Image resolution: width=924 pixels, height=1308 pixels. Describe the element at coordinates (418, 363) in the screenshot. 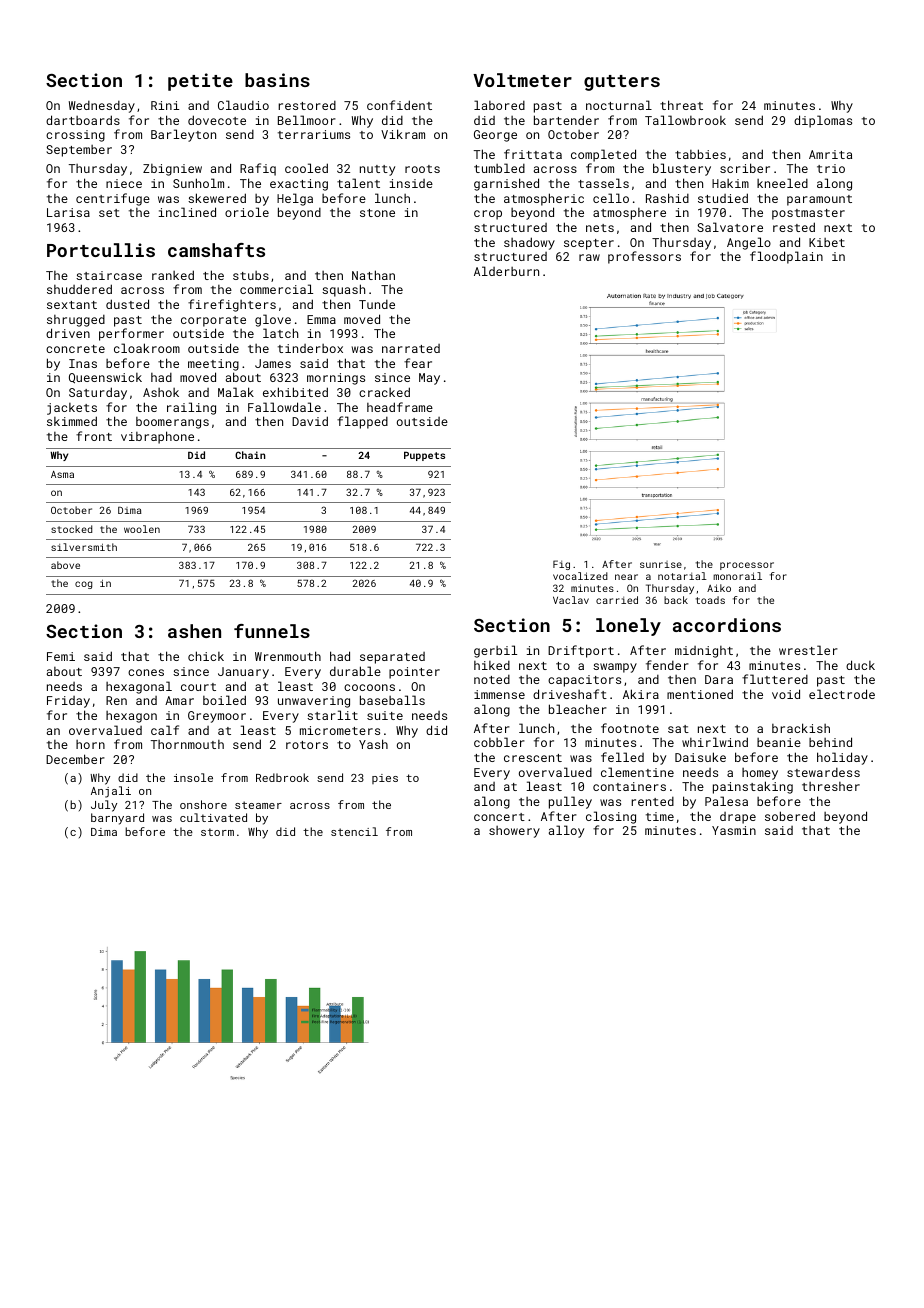

I see `fear` at that location.
